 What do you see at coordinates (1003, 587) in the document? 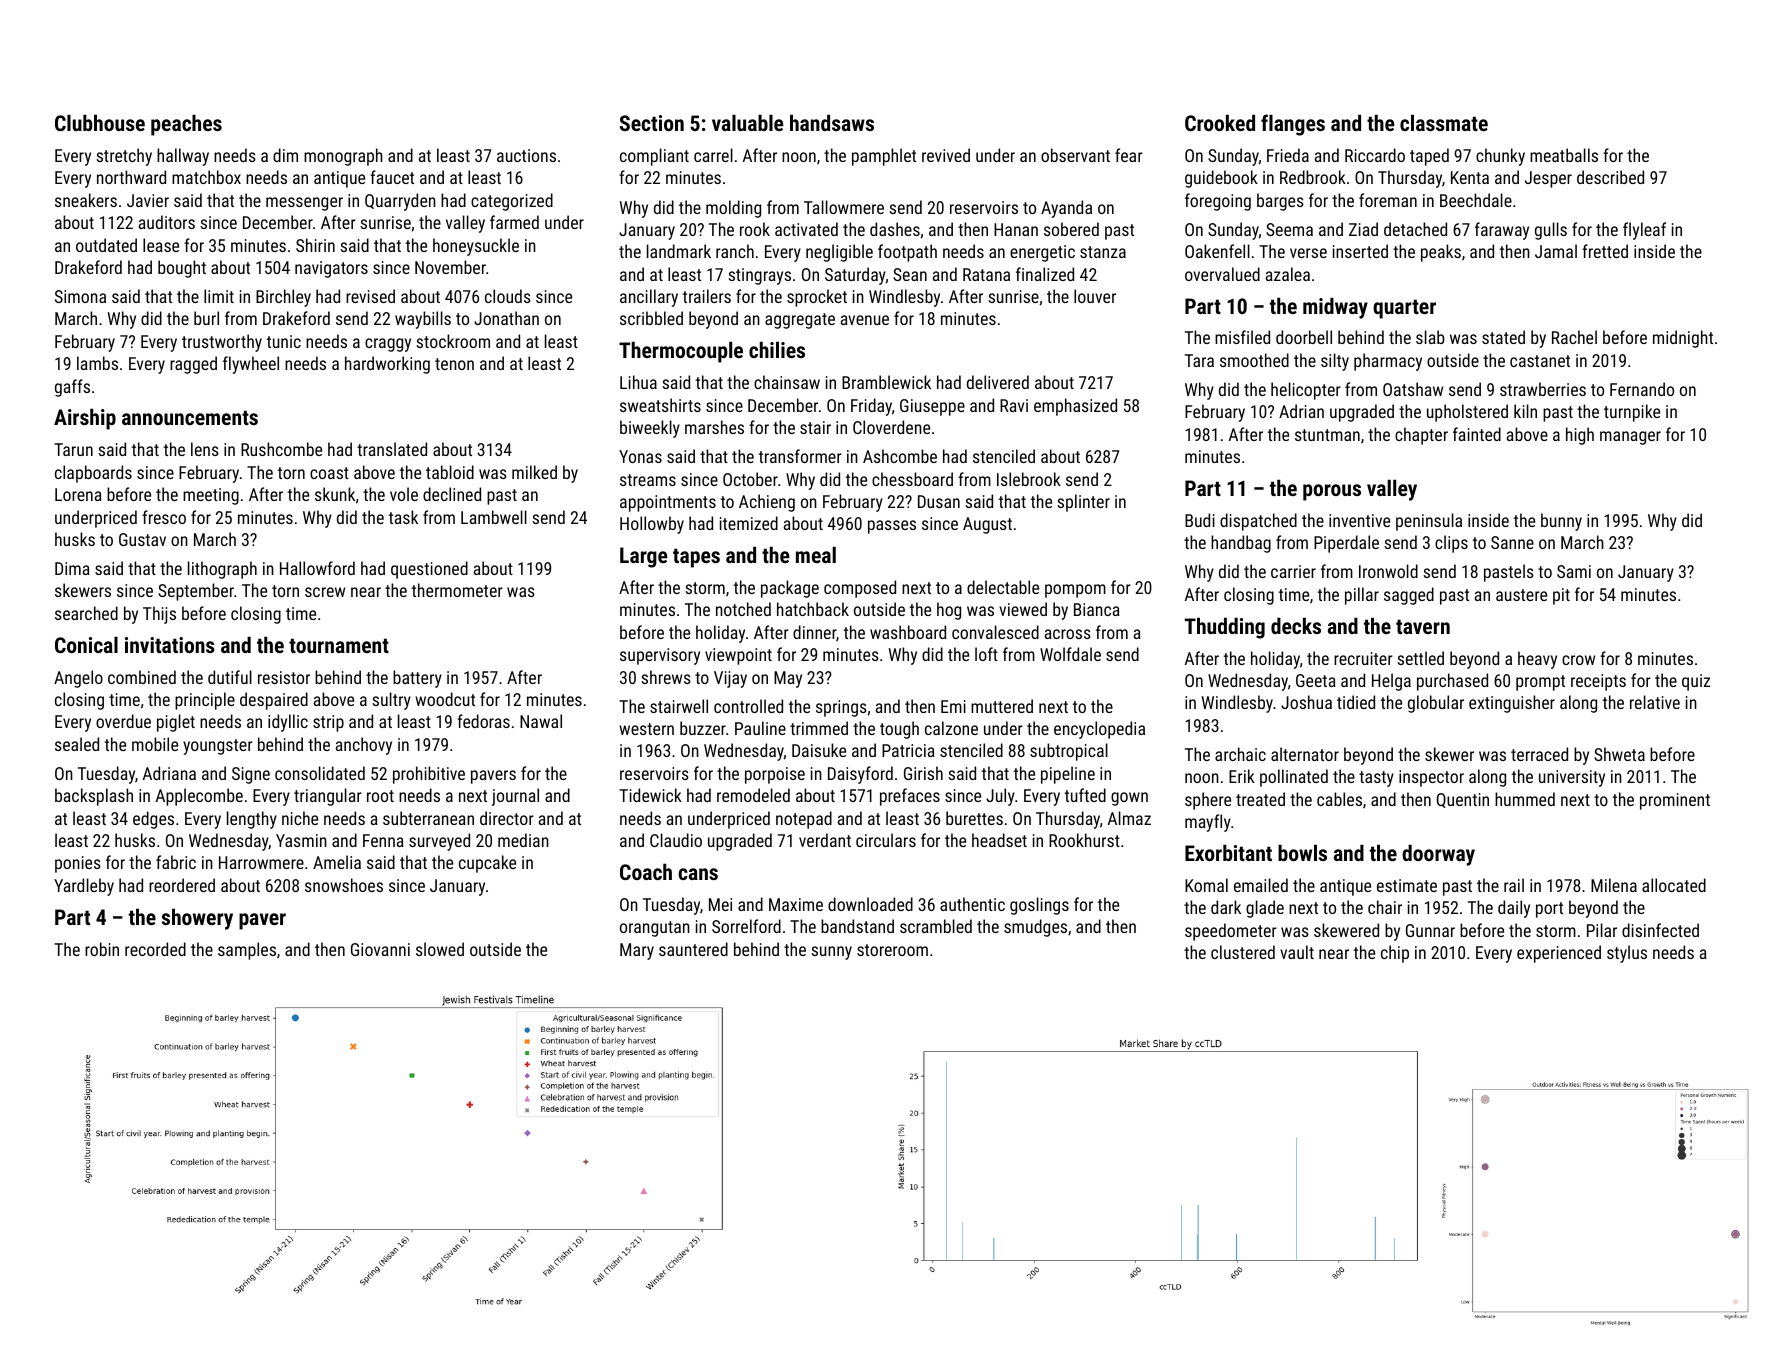
I see `delectable` at bounding box center [1003, 587].
